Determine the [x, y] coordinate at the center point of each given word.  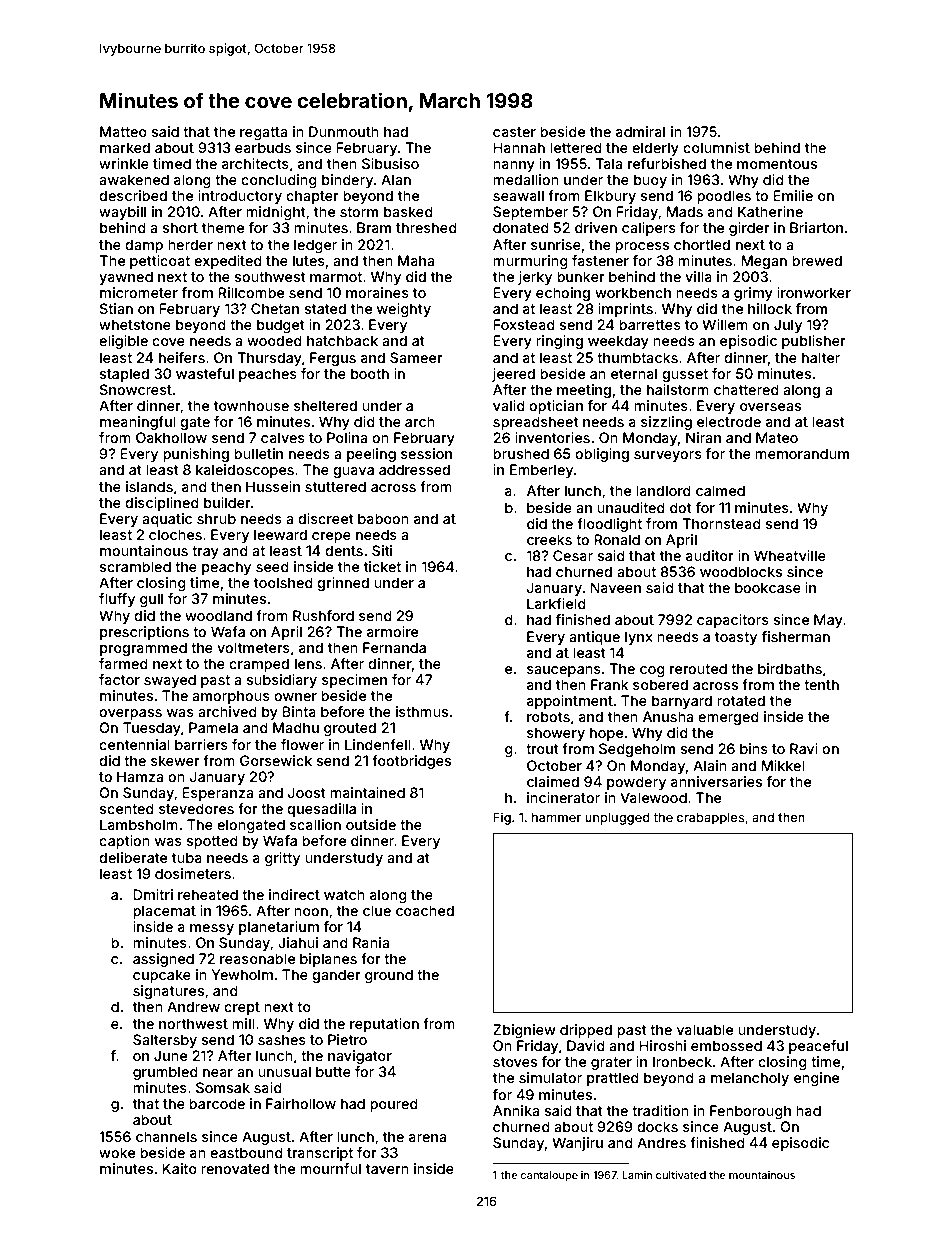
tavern [387, 1169]
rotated [741, 700]
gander [336, 976]
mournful [330, 1168]
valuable [705, 1029]
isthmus [422, 711]
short [180, 227]
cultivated [681, 1175]
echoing [563, 294]
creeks [549, 539]
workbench [633, 292]
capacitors [733, 621]
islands [149, 486]
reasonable [257, 958]
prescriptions [144, 633]
